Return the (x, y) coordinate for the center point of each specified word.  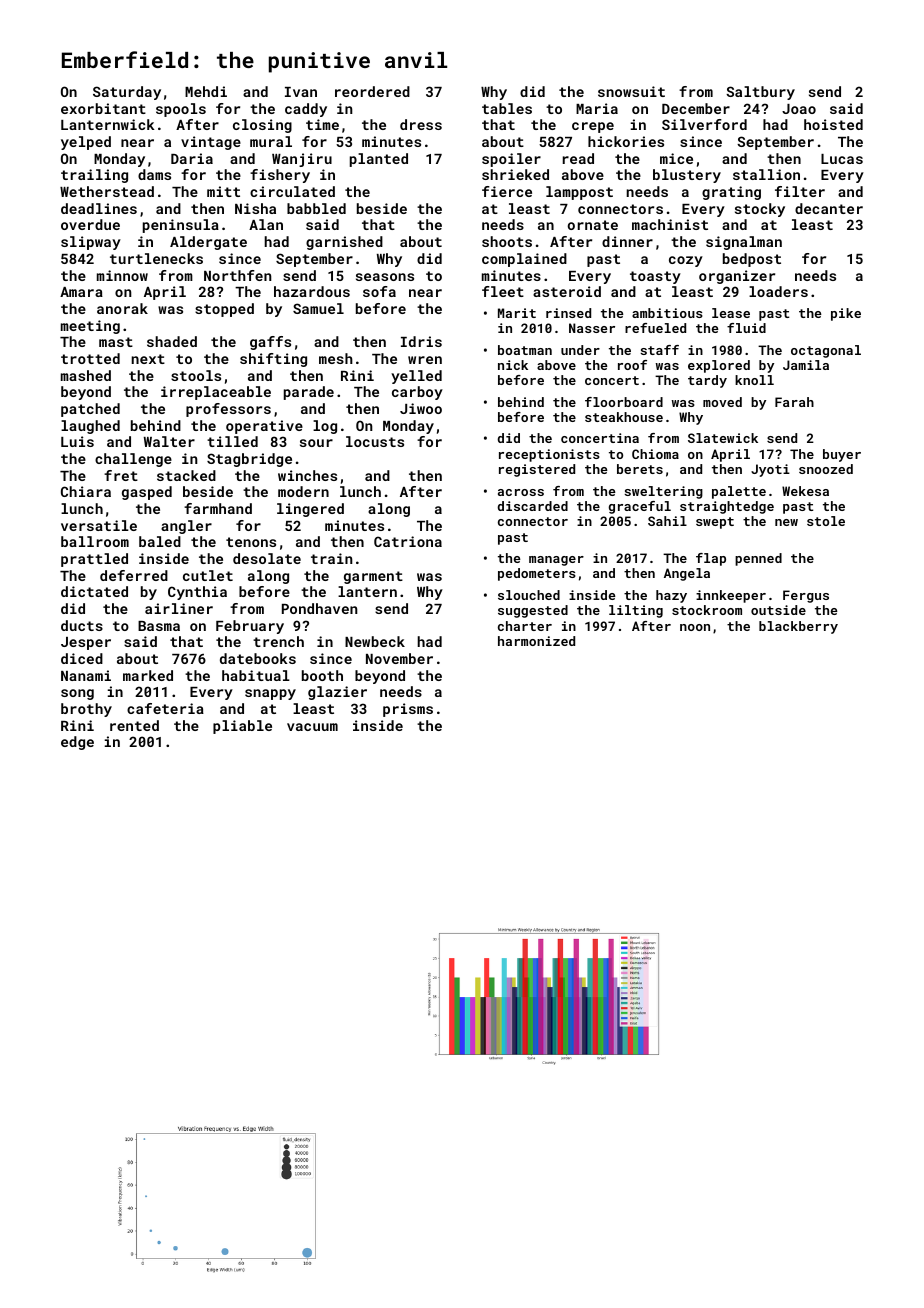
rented (134, 725)
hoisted (833, 124)
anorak (122, 308)
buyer (842, 455)
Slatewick (723, 438)
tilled (232, 441)
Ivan (301, 92)
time (322, 124)
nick (513, 365)
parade (309, 393)
